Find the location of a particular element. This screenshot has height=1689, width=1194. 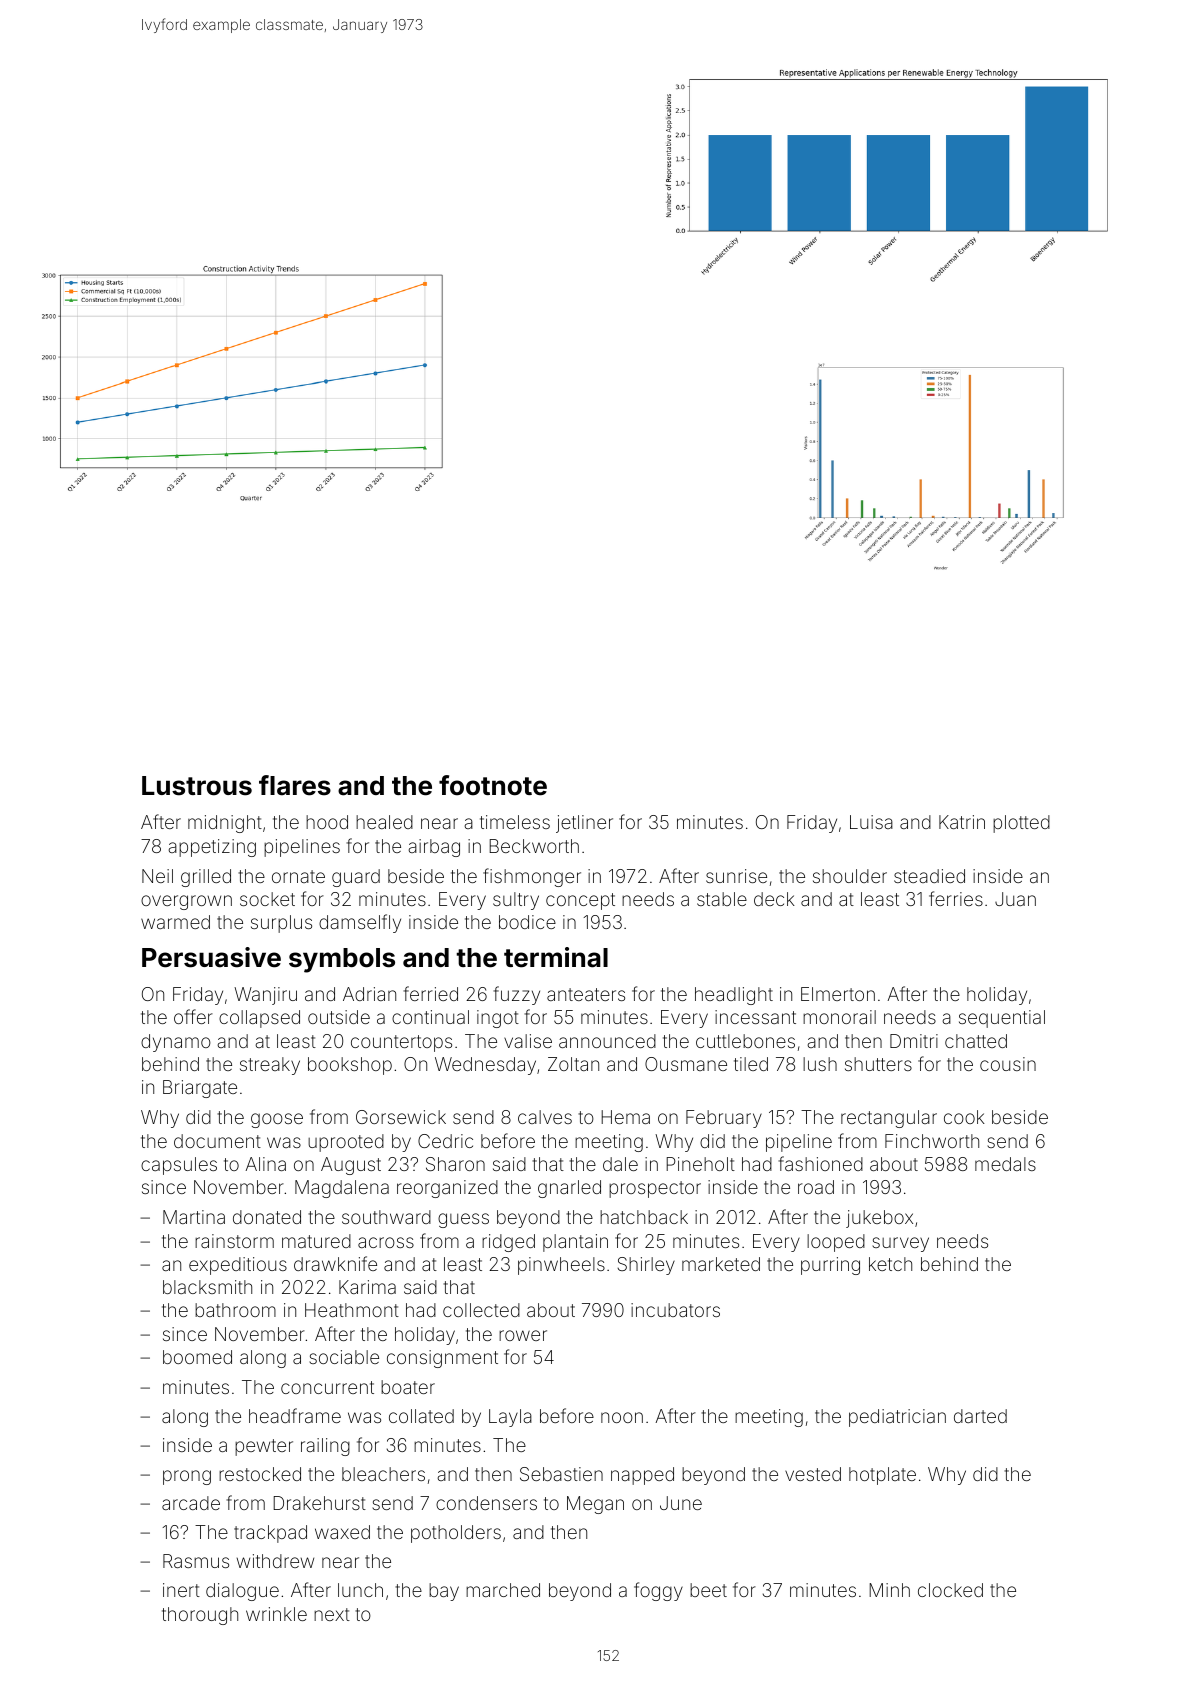

flares is located at coordinates (295, 785).
